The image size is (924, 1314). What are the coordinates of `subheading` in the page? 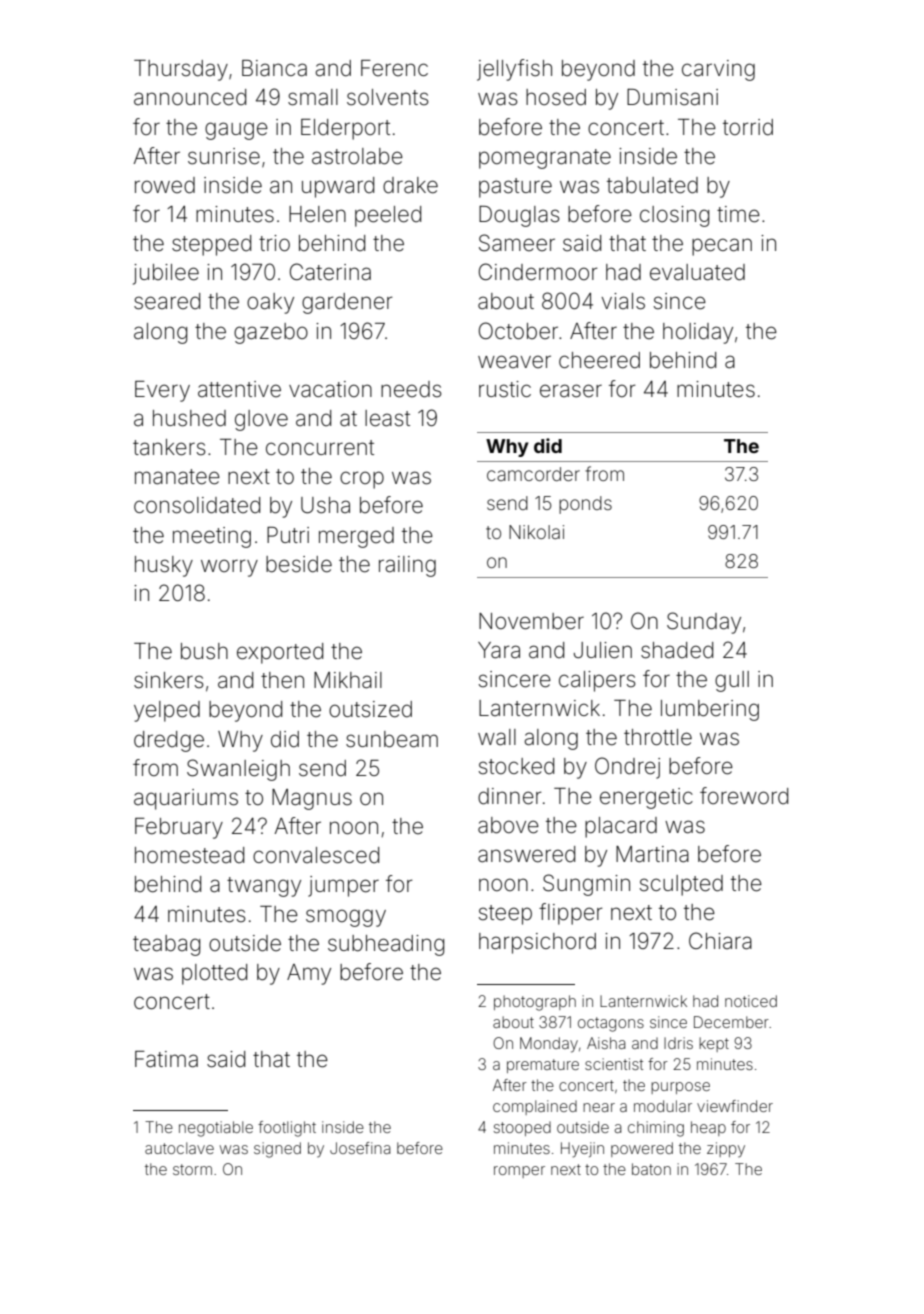 It's located at (386, 945).
